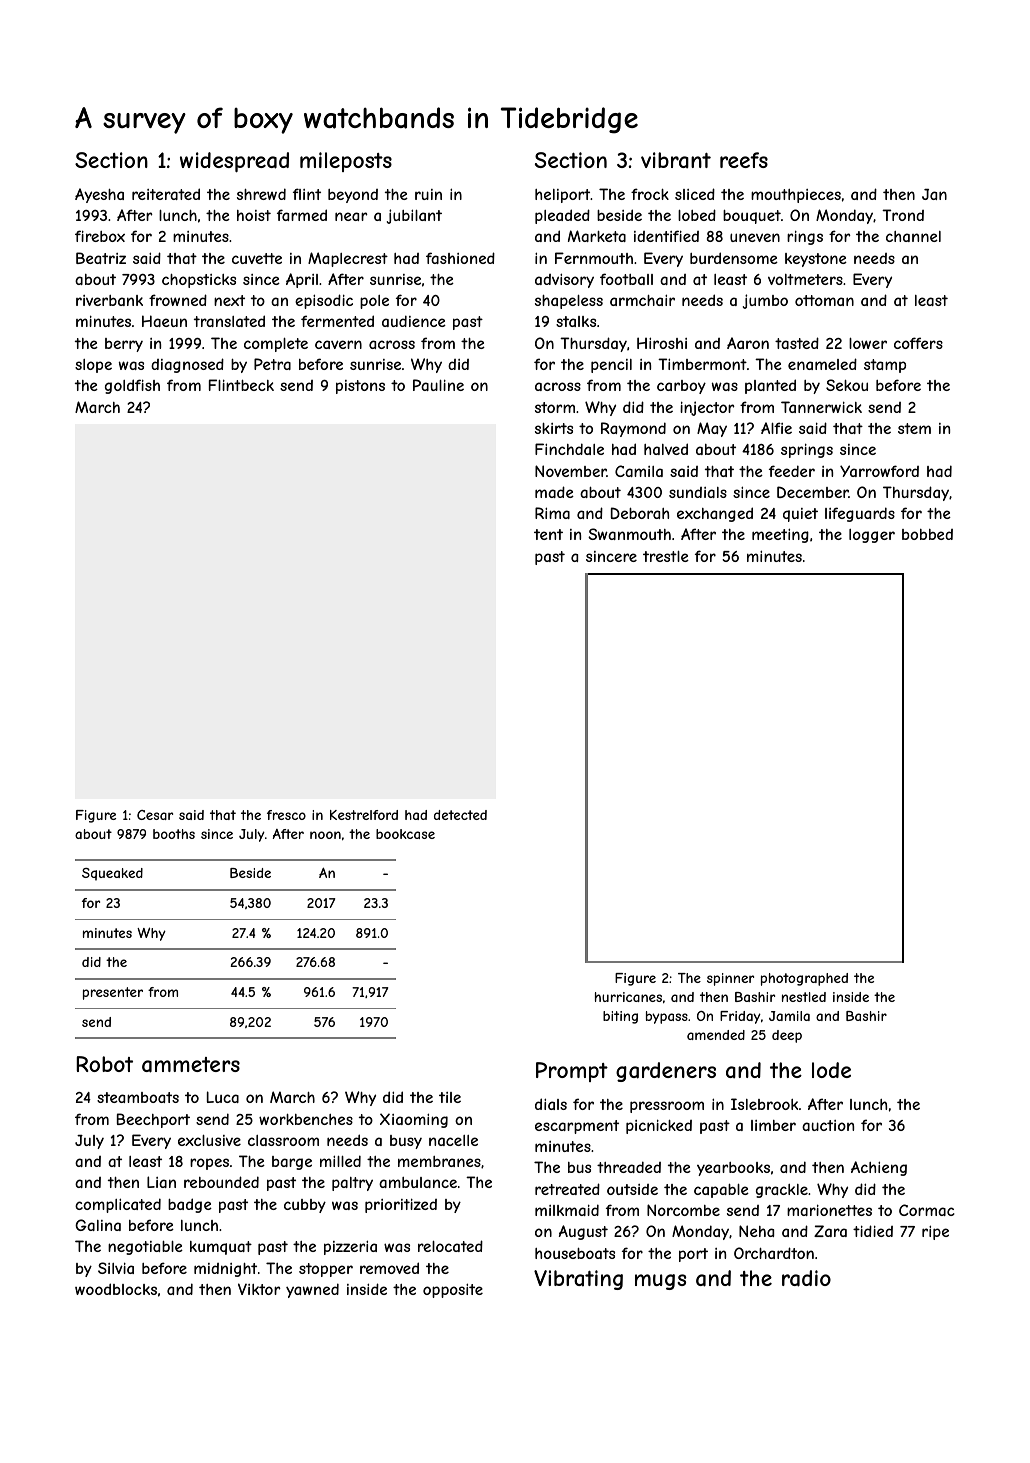 Image resolution: width=1030 pixels, height=1463 pixels. Describe the element at coordinates (438, 385) in the screenshot. I see `Pauline` at that location.
